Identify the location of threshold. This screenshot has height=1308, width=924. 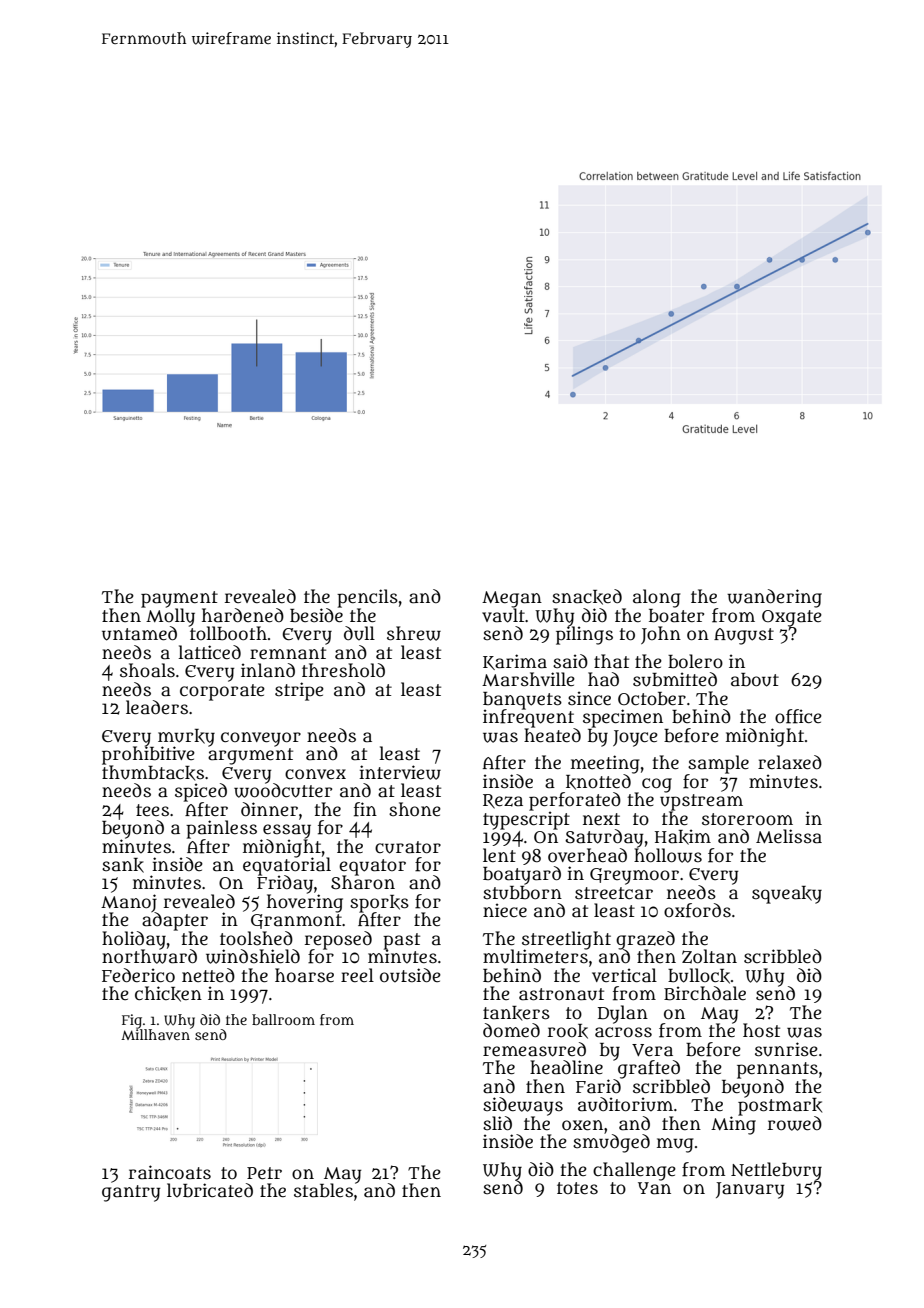
(343, 670).
